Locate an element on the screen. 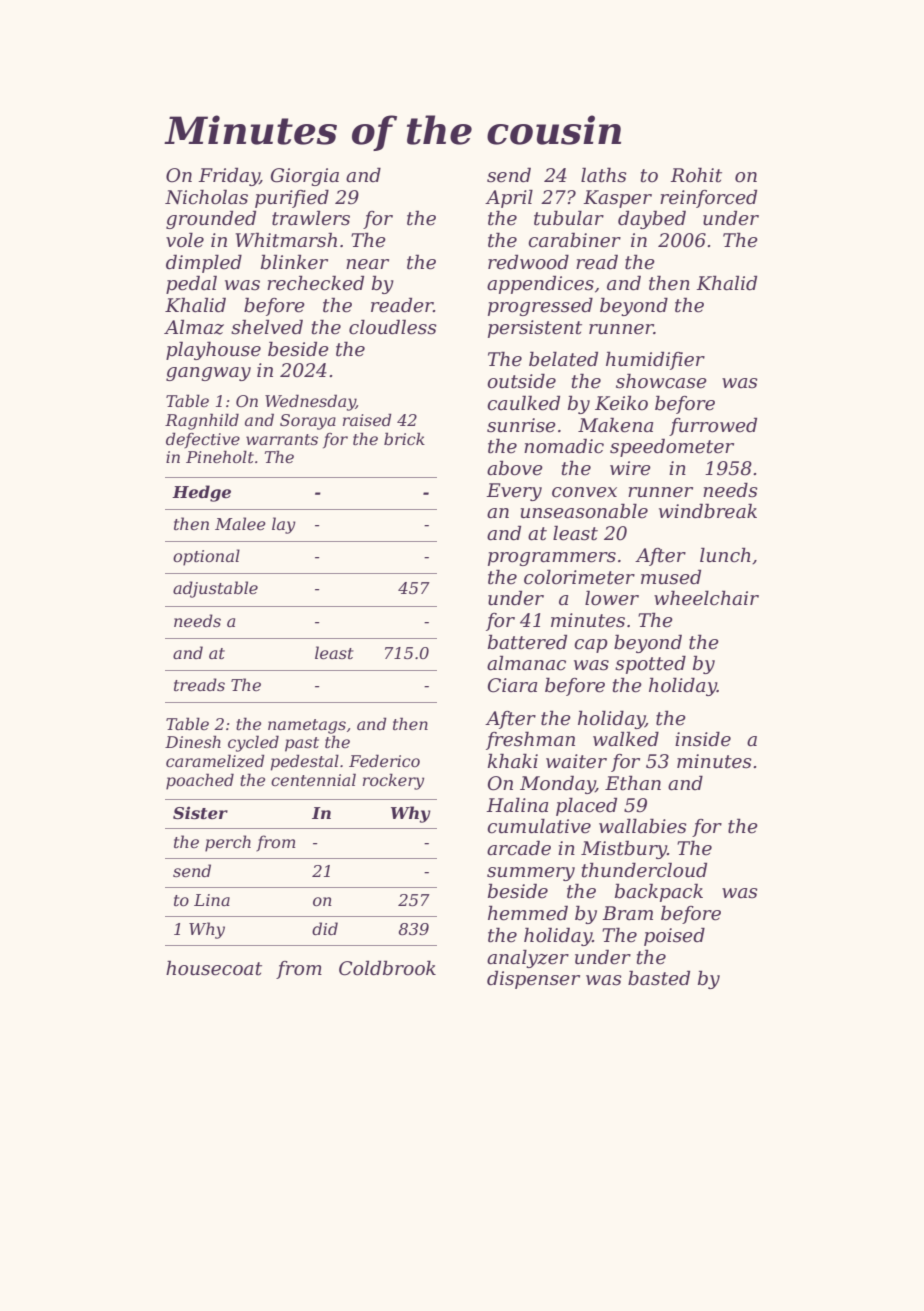 The height and width of the screenshot is (1311, 924). Coldbrook is located at coordinates (387, 968).
